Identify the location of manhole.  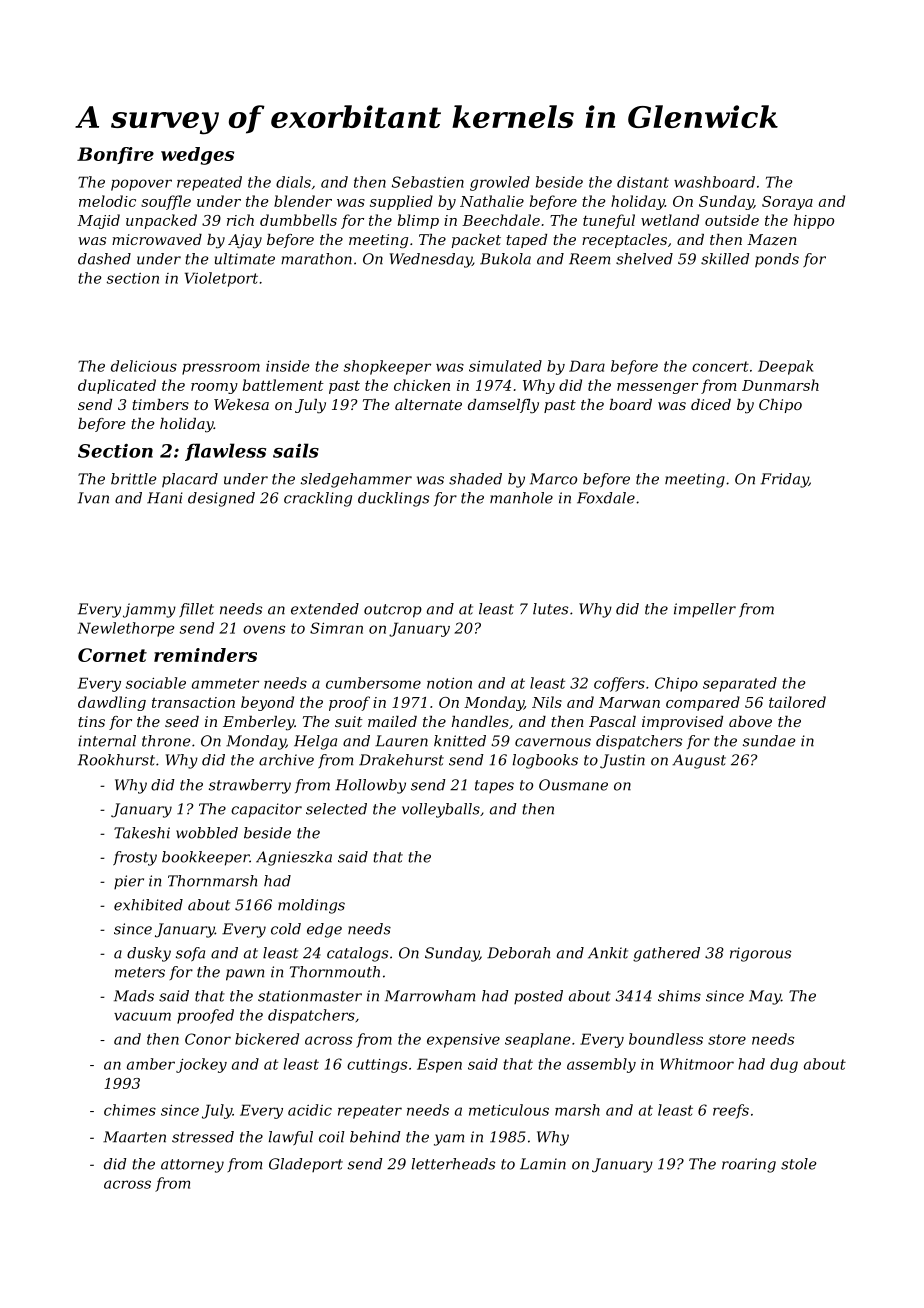
(521, 498).
